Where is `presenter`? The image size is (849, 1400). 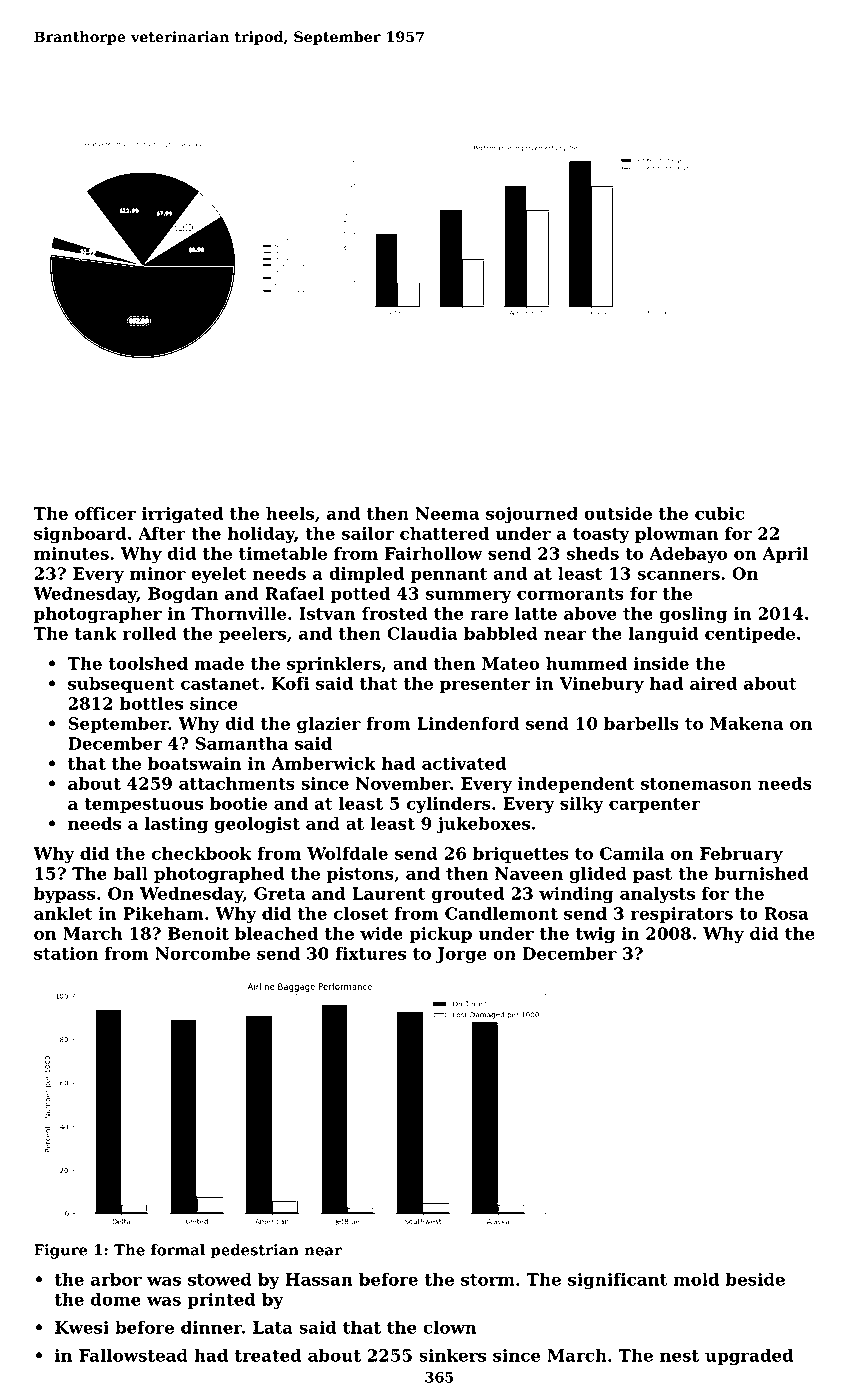
presenter is located at coordinates (485, 685).
